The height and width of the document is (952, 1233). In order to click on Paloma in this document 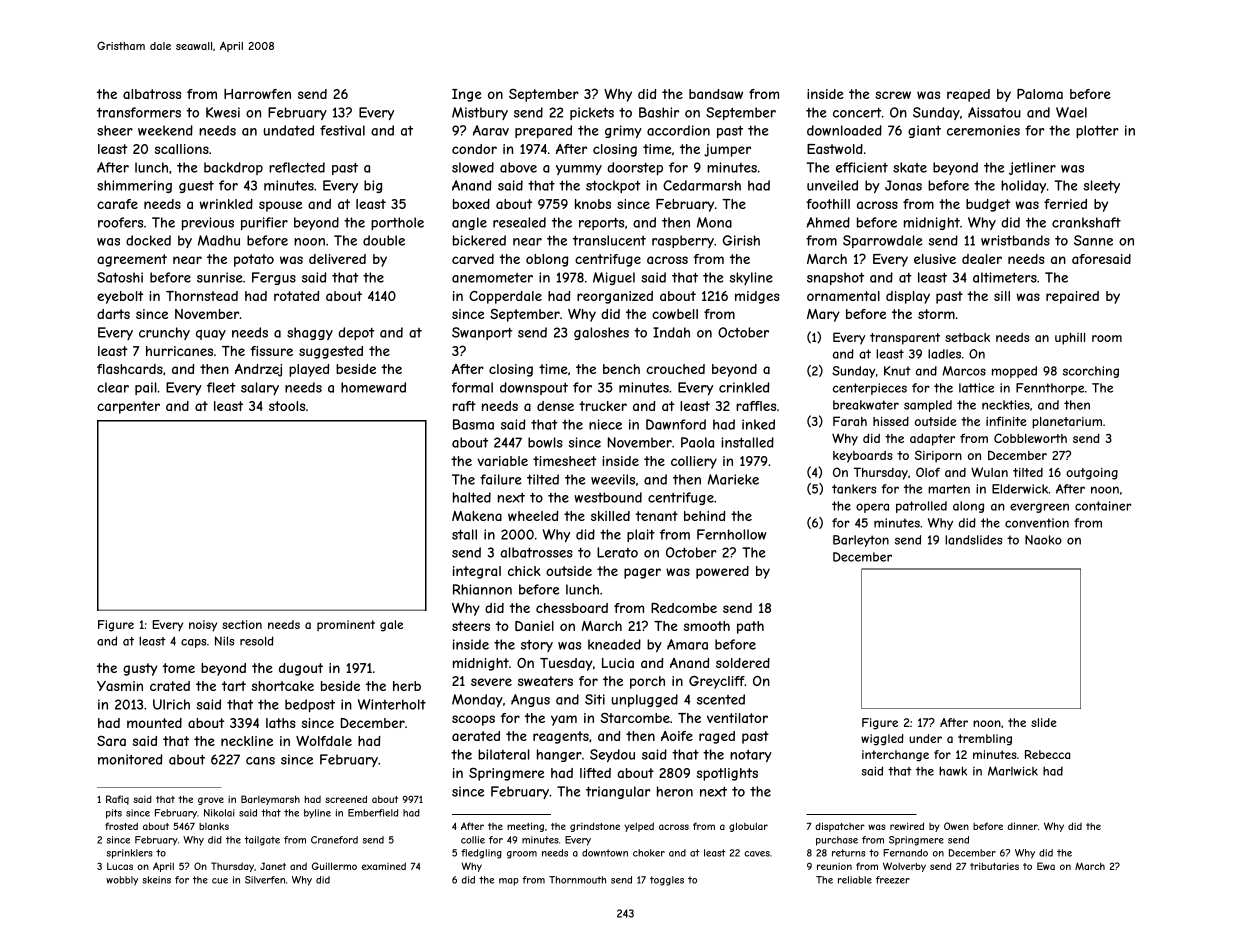, I will do `click(1040, 94)`.
